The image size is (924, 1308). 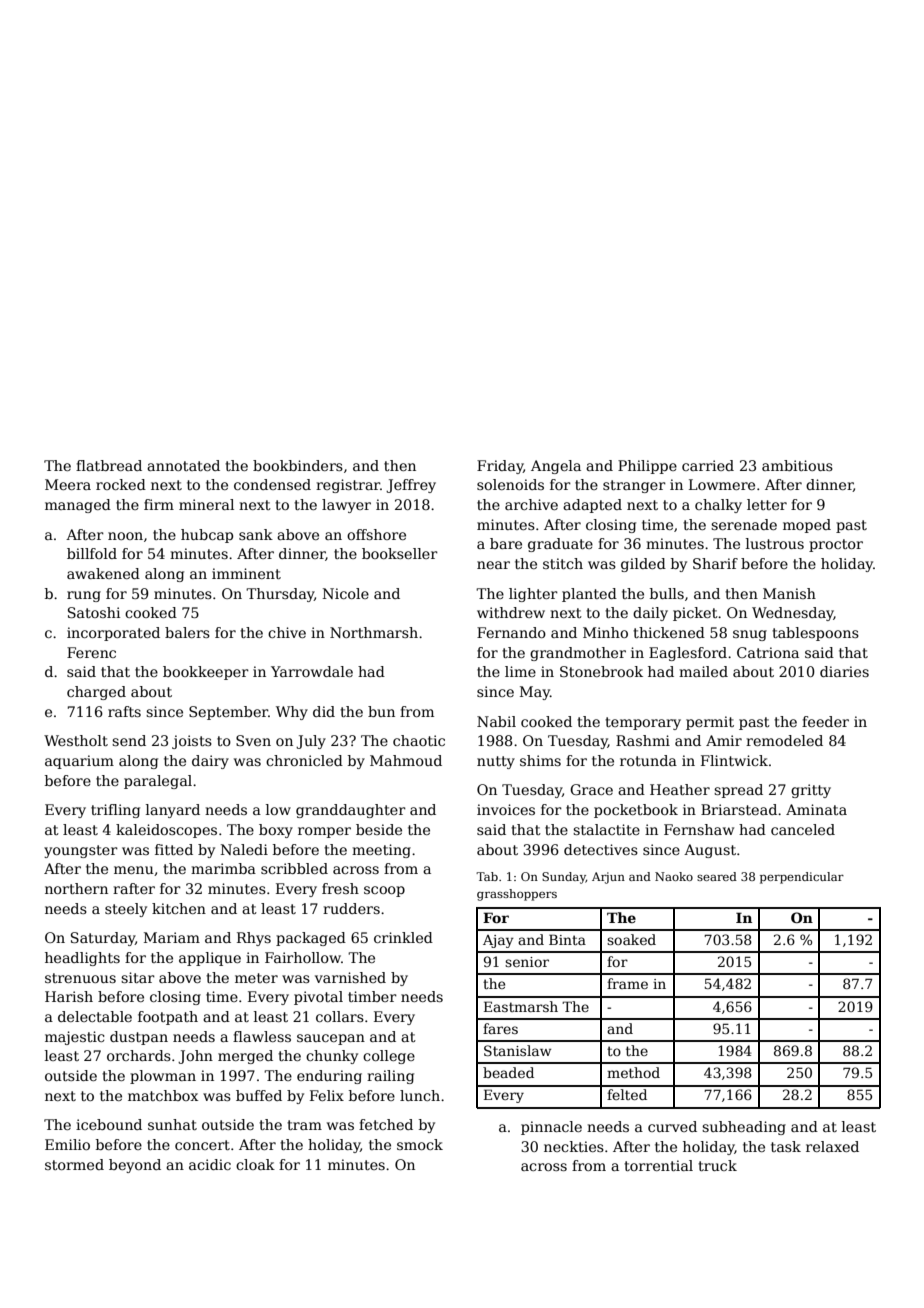 I want to click on perpendicular, so click(x=802, y=878).
